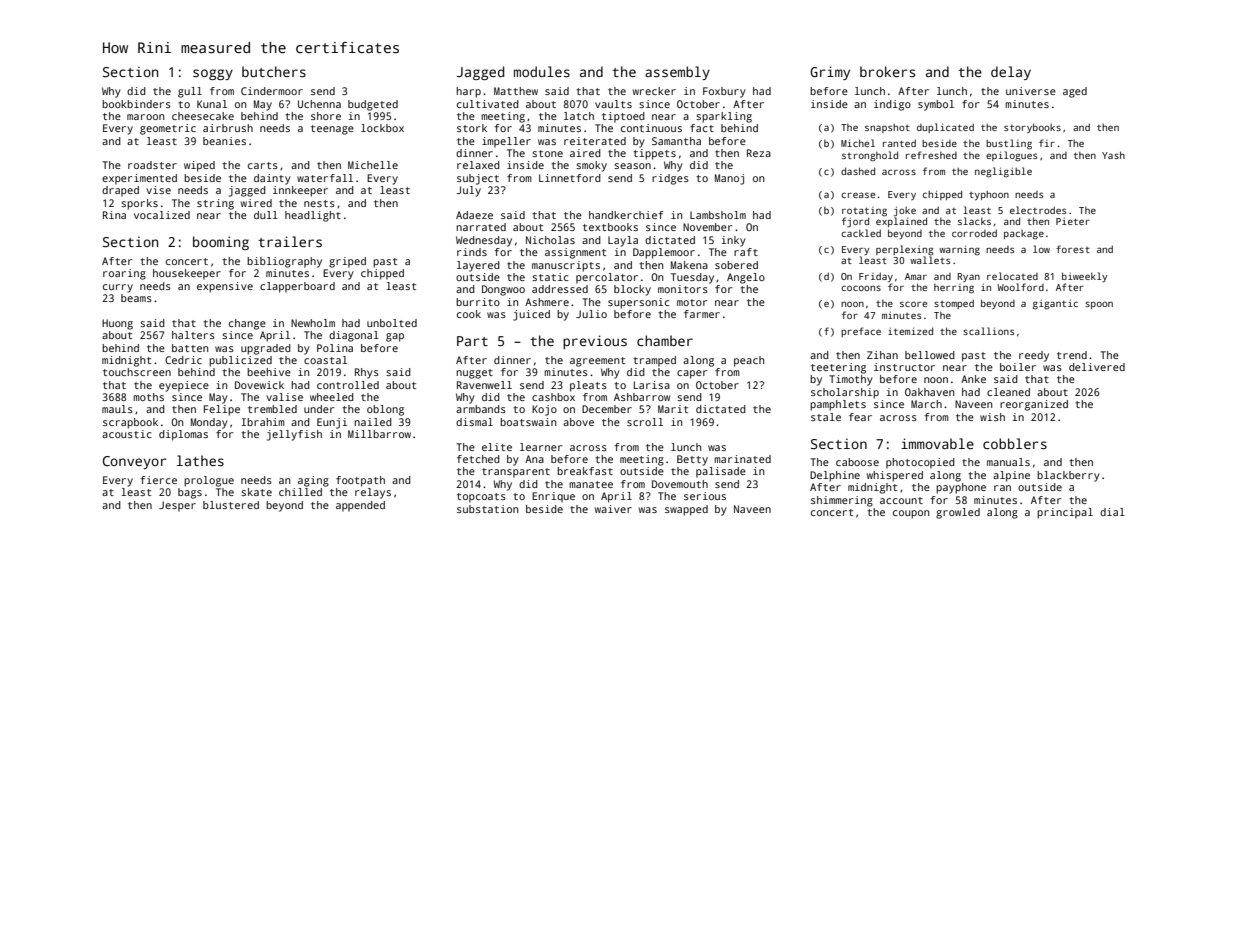  I want to click on Uchenna, so click(319, 104).
